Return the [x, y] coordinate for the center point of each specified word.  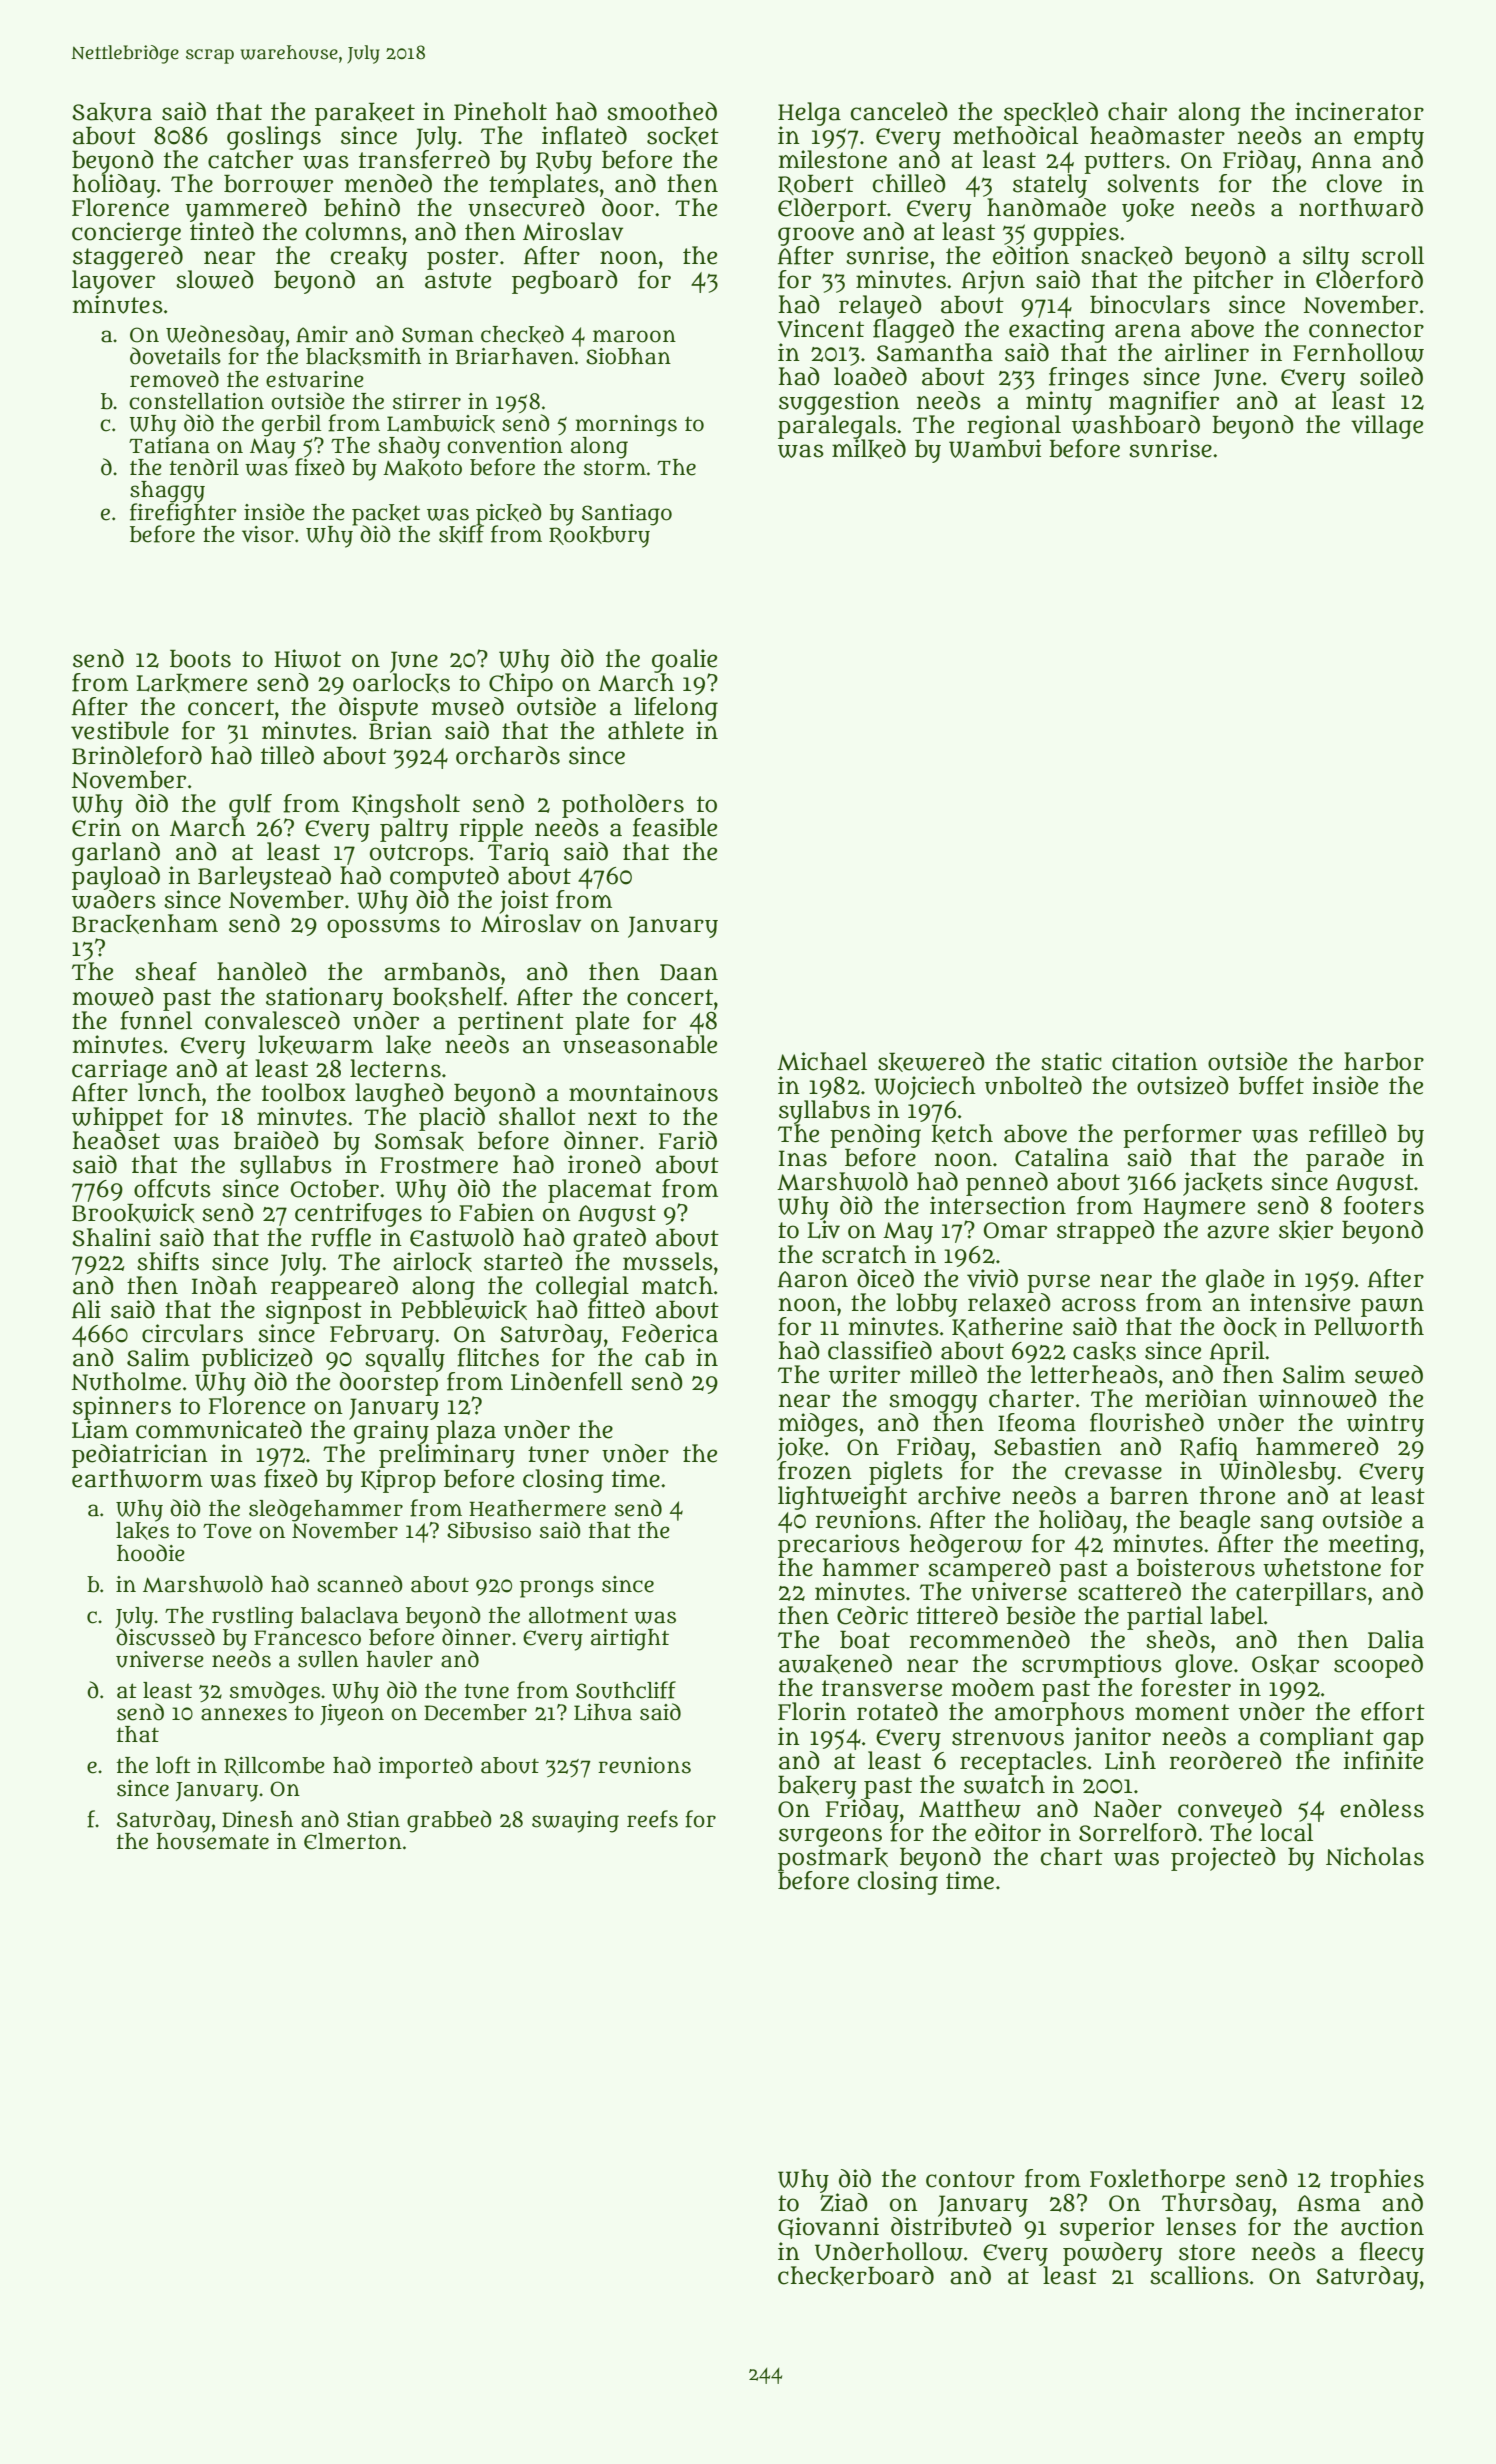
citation [1155, 1061]
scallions [1199, 2275]
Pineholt [500, 111]
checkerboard [856, 2276]
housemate [212, 1841]
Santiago [627, 515]
